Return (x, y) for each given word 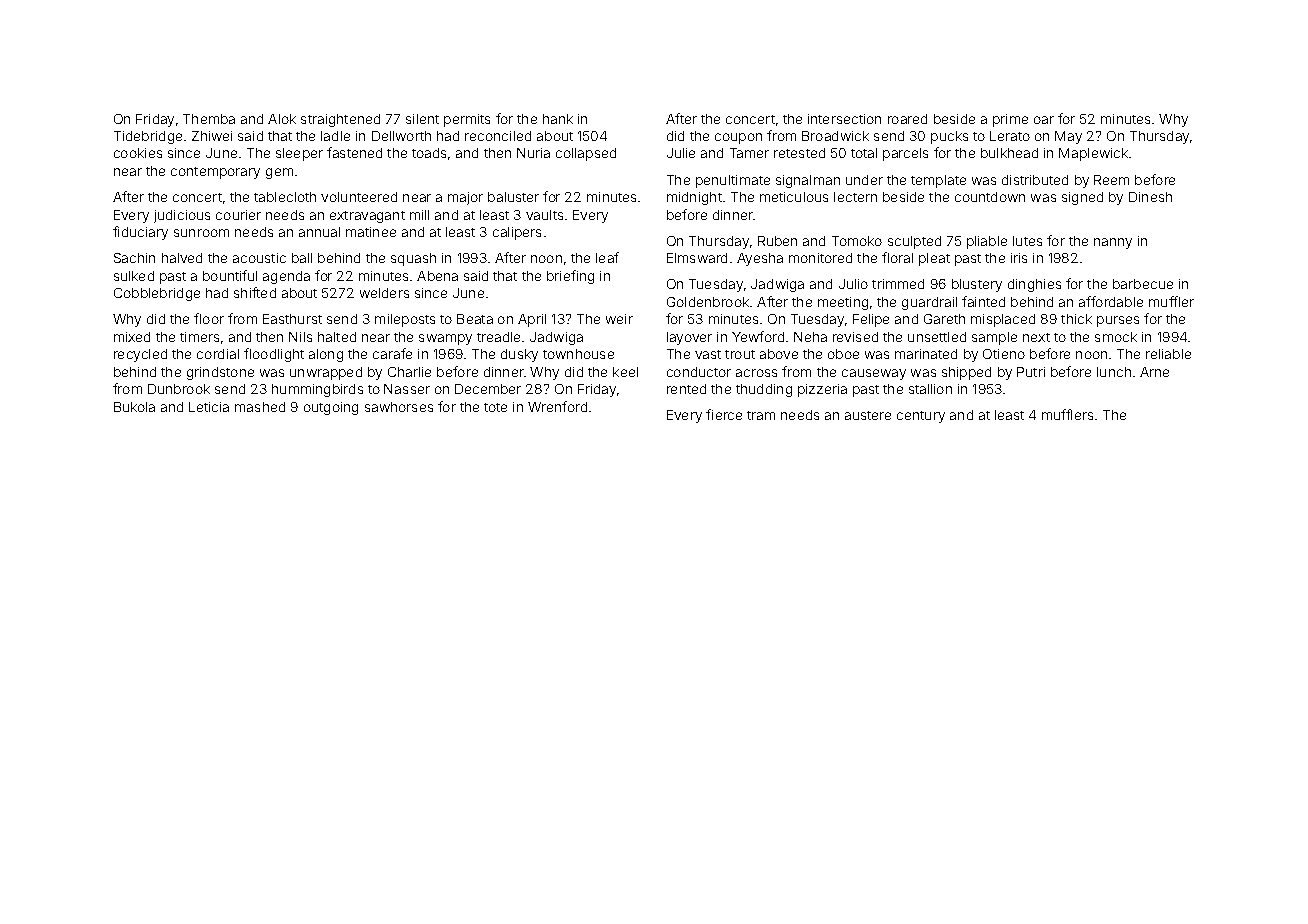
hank (558, 119)
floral (897, 257)
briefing (570, 277)
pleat (934, 259)
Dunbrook (179, 389)
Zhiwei (212, 136)
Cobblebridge (157, 294)
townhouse (578, 354)
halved (182, 258)
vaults (544, 215)
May (1068, 137)
